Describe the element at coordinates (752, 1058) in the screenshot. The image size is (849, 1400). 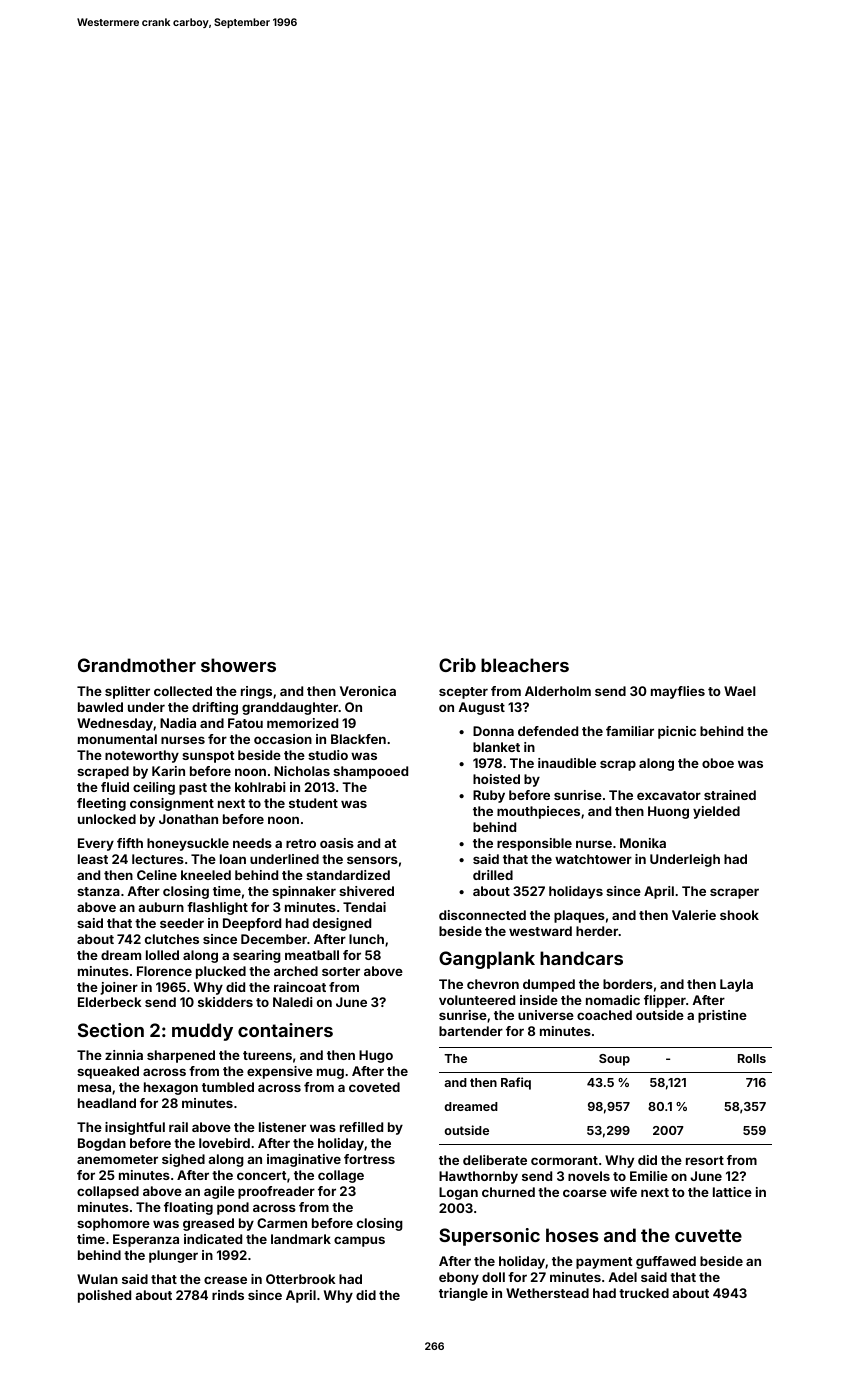
I see `Rolls` at that location.
